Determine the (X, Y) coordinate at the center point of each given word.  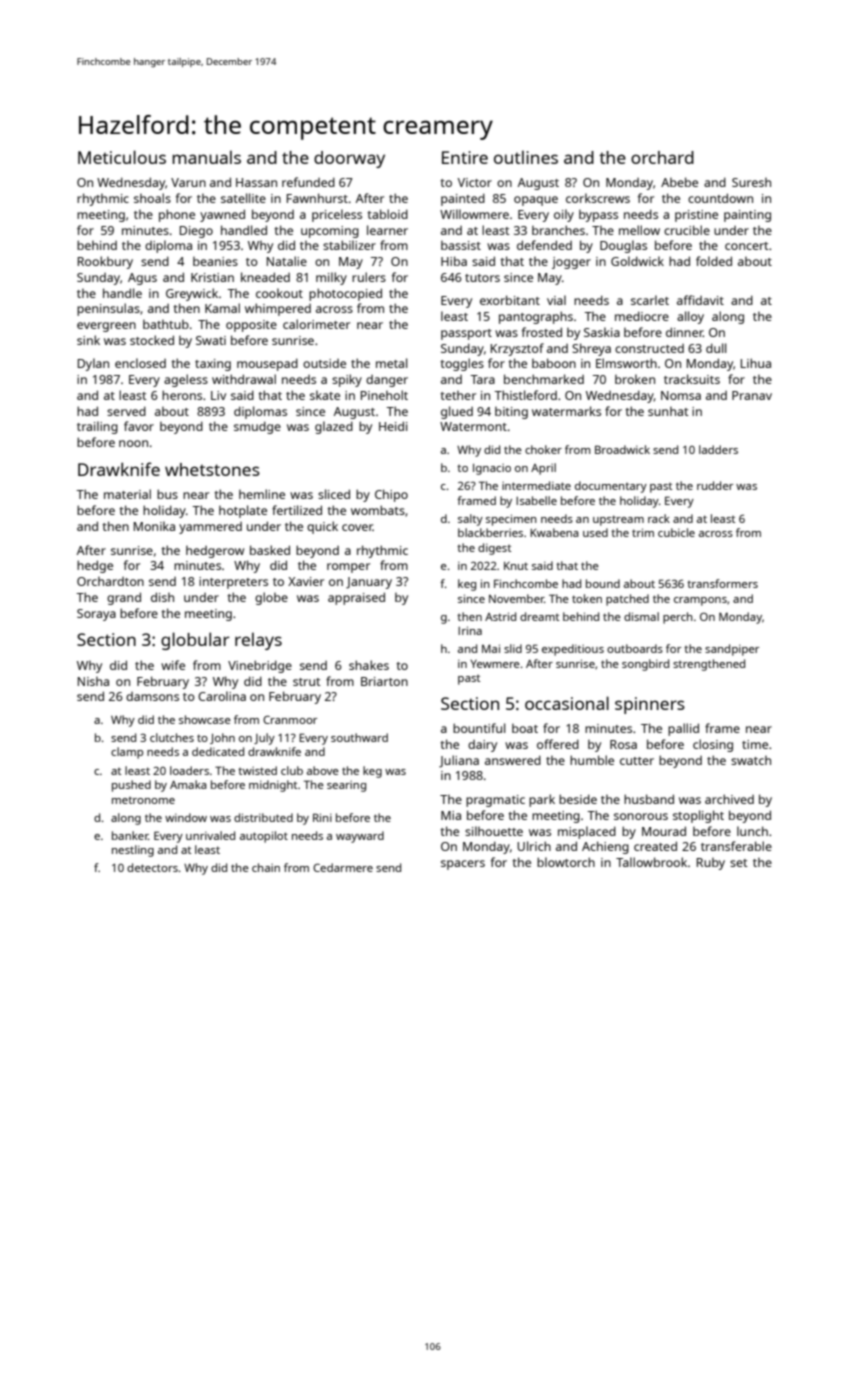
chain (266, 867)
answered (513, 760)
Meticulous (122, 157)
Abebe (679, 182)
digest (495, 549)
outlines (526, 157)
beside (578, 799)
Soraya (96, 615)
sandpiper (732, 650)
